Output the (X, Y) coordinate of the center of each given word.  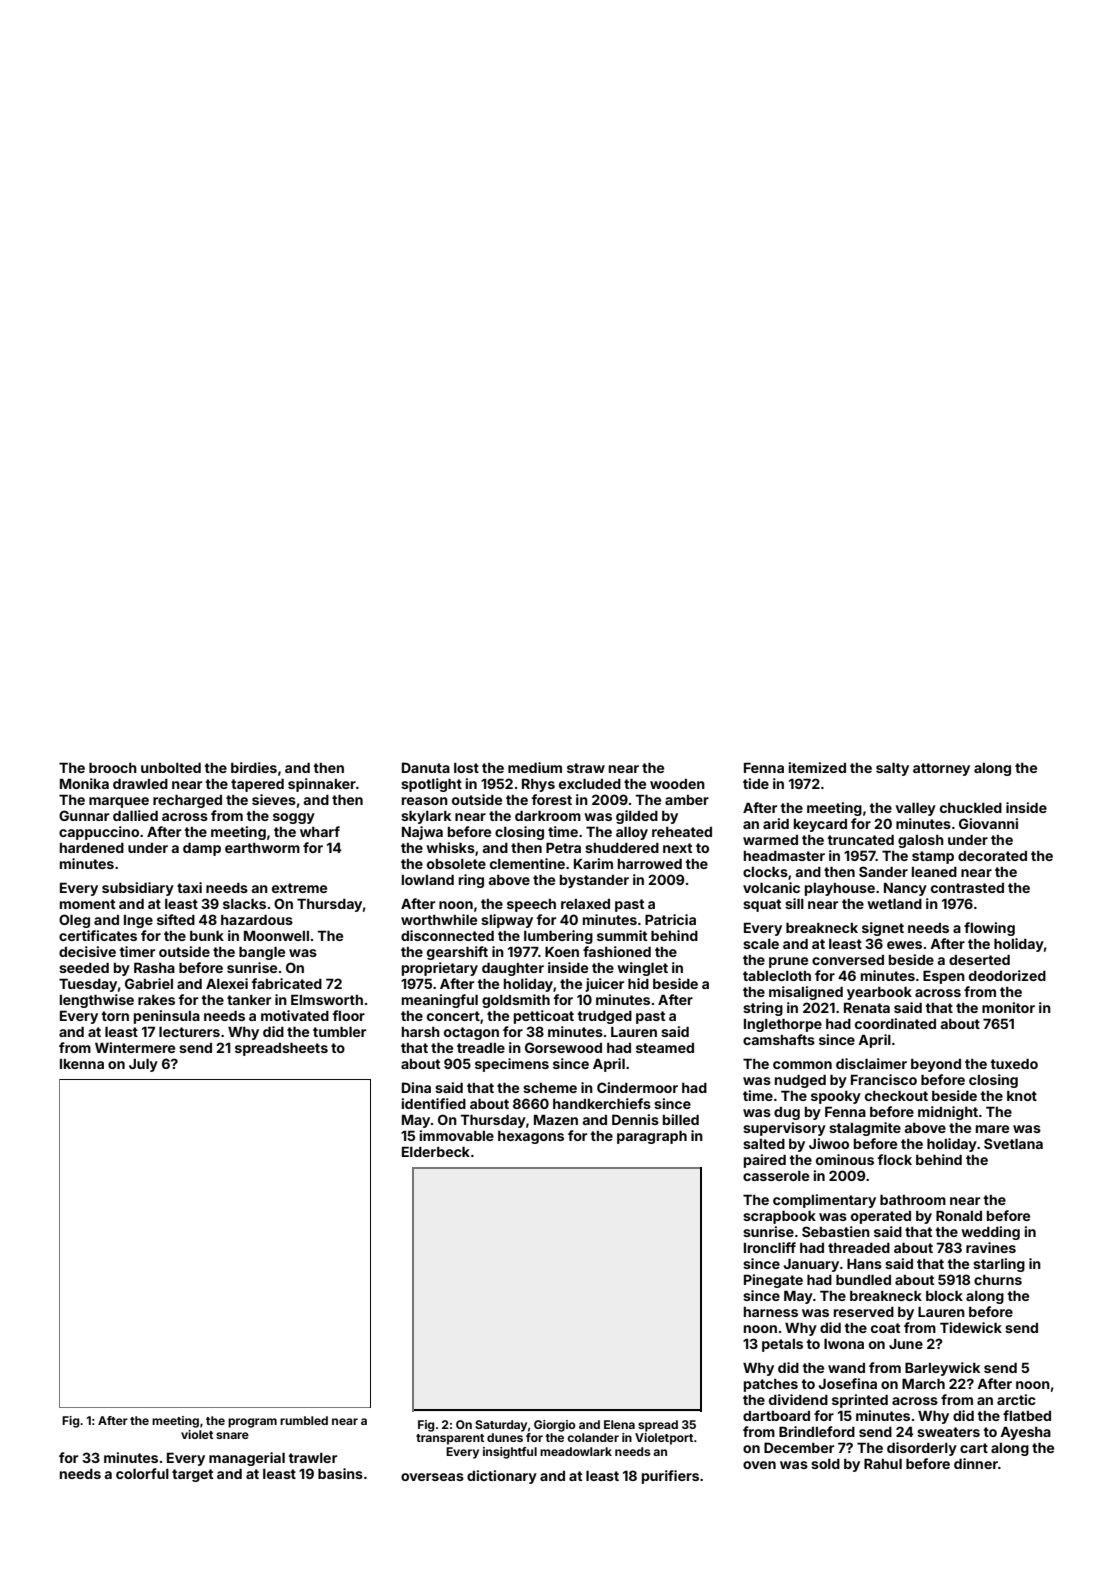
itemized (817, 767)
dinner (976, 1463)
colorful (142, 1473)
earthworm (262, 848)
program (252, 1423)
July (143, 1065)
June (906, 1344)
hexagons (531, 1137)
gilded (637, 817)
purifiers (670, 1477)
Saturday (501, 1426)
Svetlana (1013, 1143)
